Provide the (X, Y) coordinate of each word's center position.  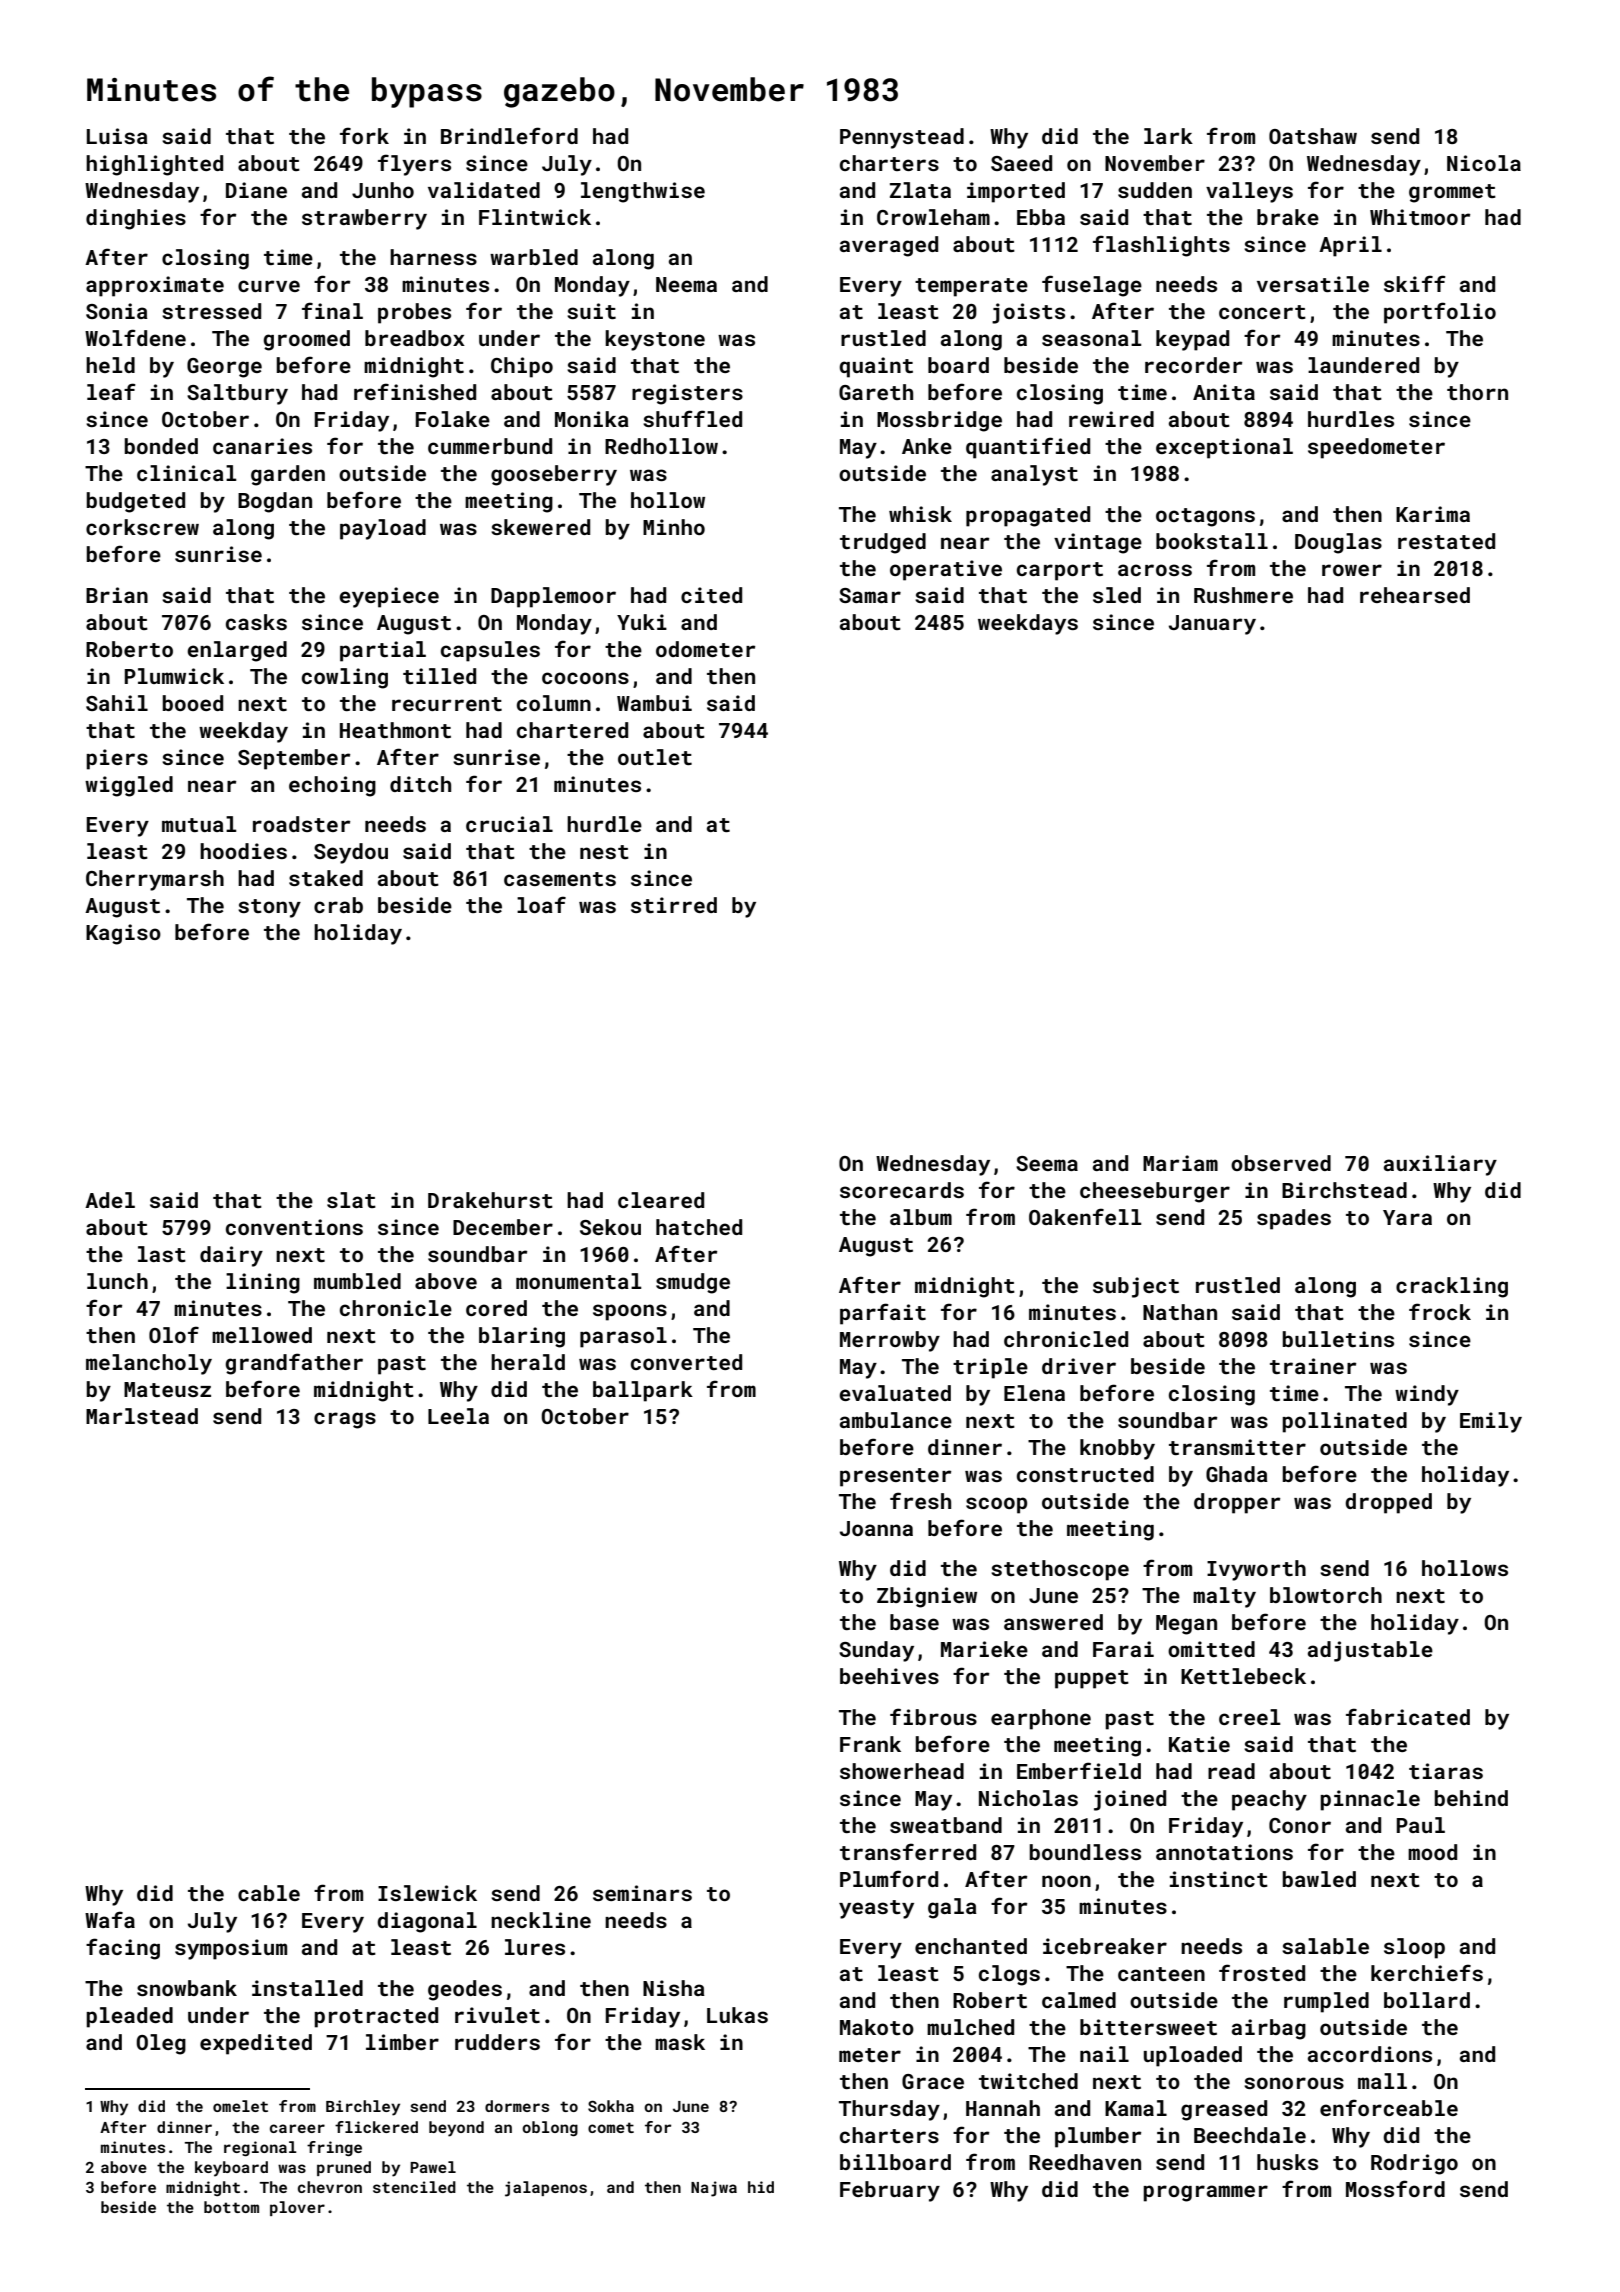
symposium (231, 1949)
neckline (541, 1920)
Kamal (1136, 2108)
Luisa (117, 136)
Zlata (920, 190)
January (1212, 625)
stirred (674, 905)
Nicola (1484, 163)
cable (269, 1893)
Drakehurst (490, 1200)
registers (687, 394)
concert (1262, 312)
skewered (540, 527)
